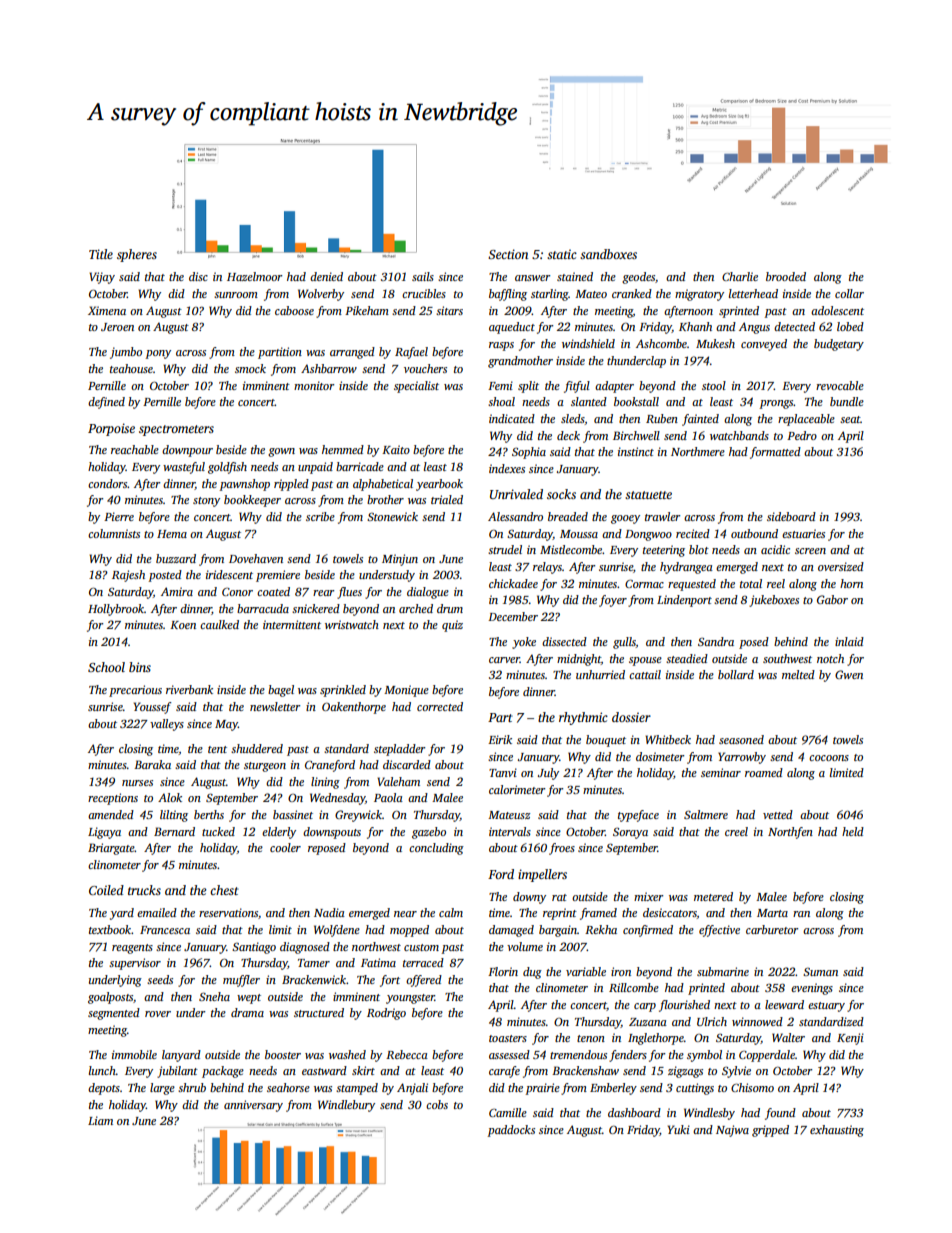 This screenshot has width=952, height=1233. What do you see at coordinates (257, 748) in the screenshot?
I see `shuddered` at bounding box center [257, 748].
